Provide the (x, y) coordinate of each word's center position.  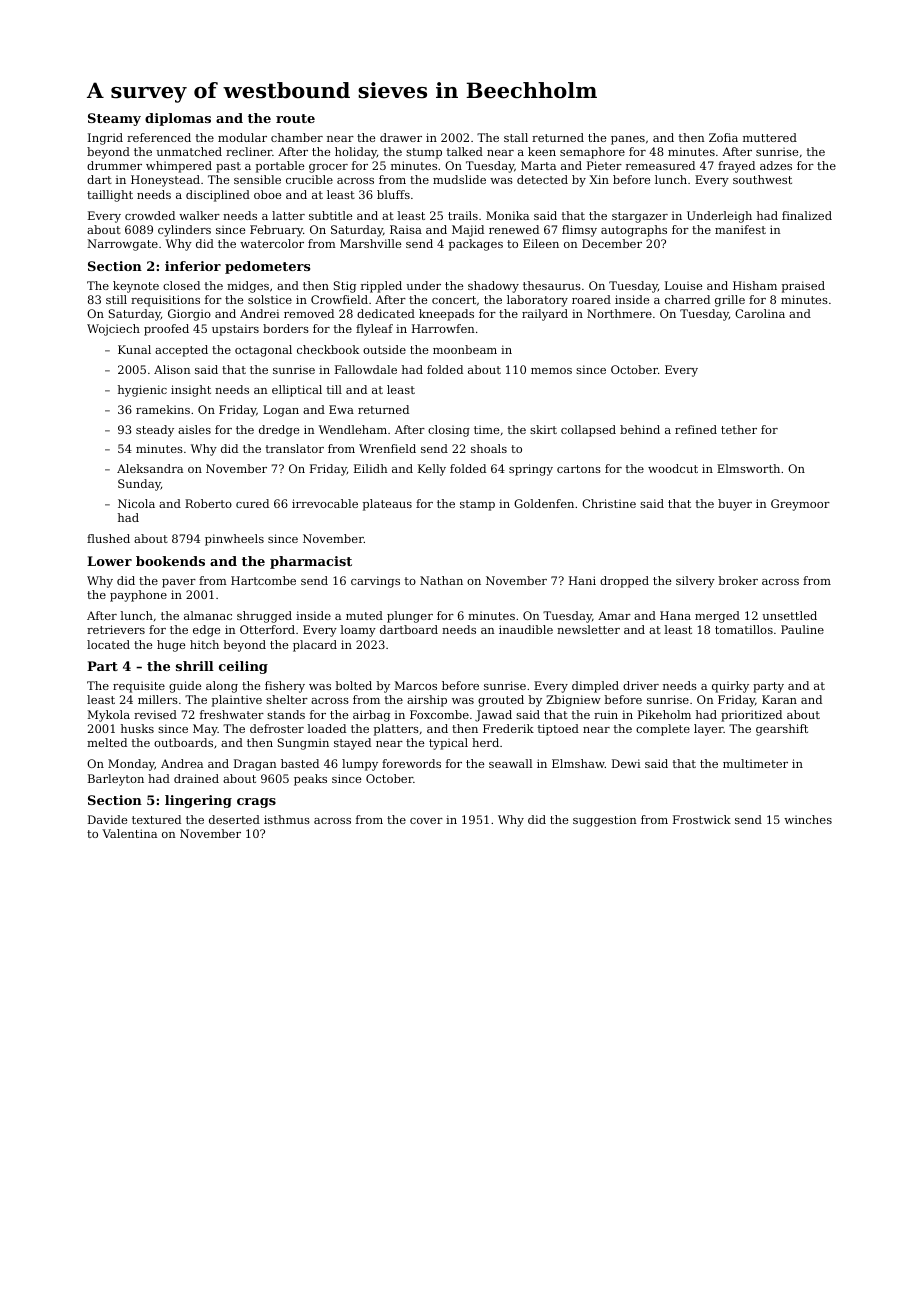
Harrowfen (443, 328)
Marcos (416, 685)
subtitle (330, 215)
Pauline (802, 629)
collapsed (588, 431)
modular (242, 137)
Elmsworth (748, 468)
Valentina (129, 833)
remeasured (660, 165)
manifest (740, 229)
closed (181, 285)
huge (171, 646)
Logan (281, 411)
